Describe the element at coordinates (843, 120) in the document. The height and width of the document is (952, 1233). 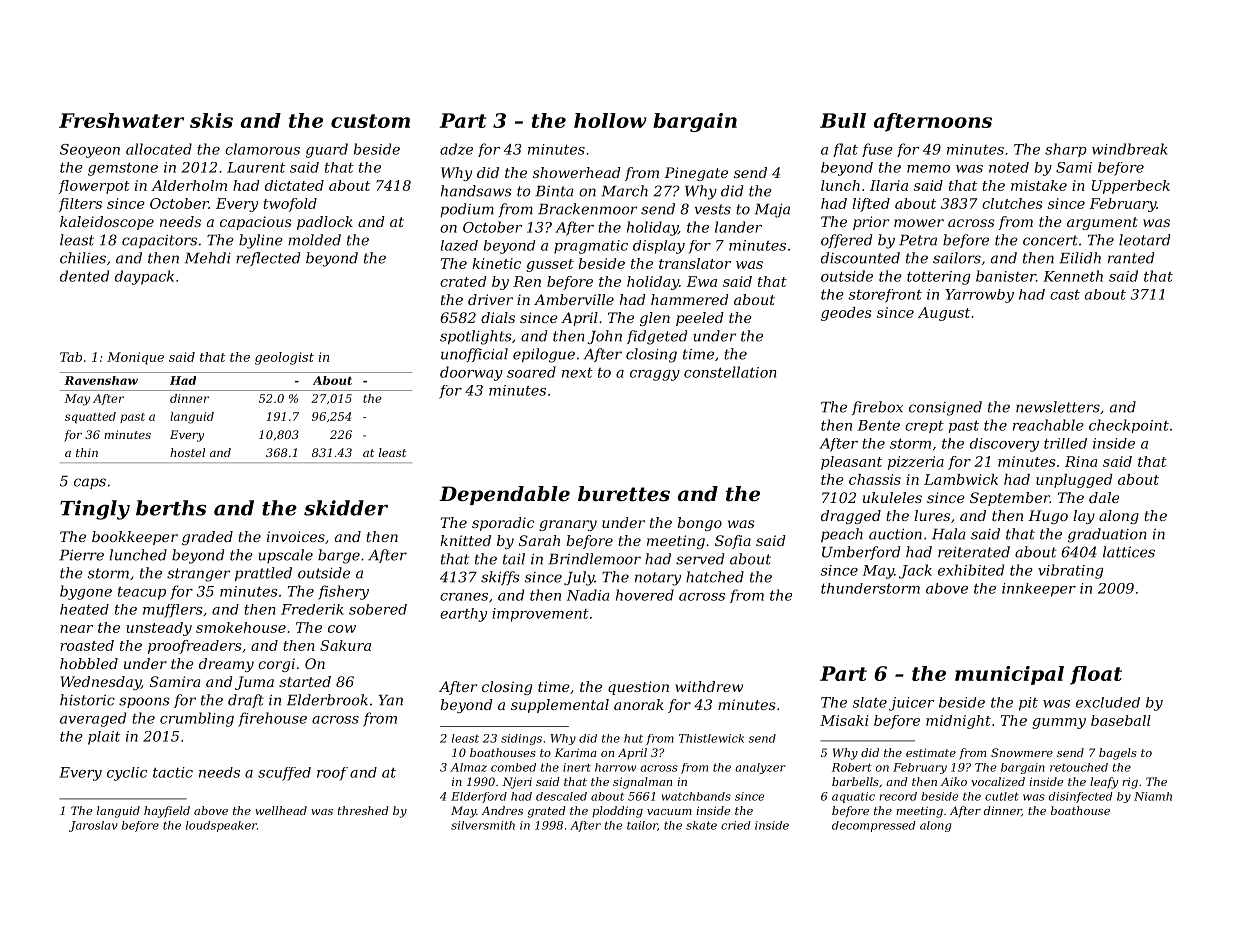
I see `Bull` at that location.
